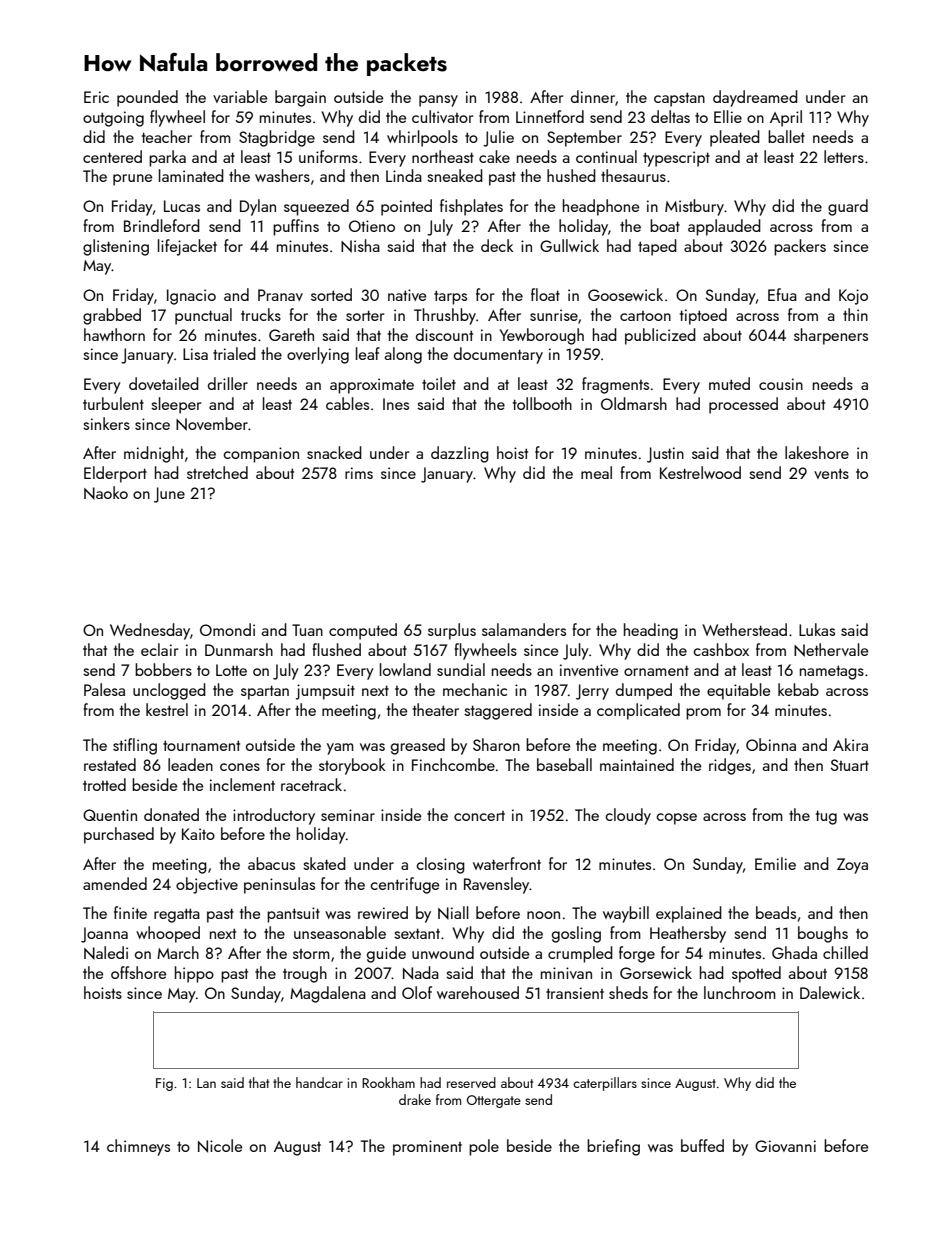  I want to click on equitable, so click(738, 691).
